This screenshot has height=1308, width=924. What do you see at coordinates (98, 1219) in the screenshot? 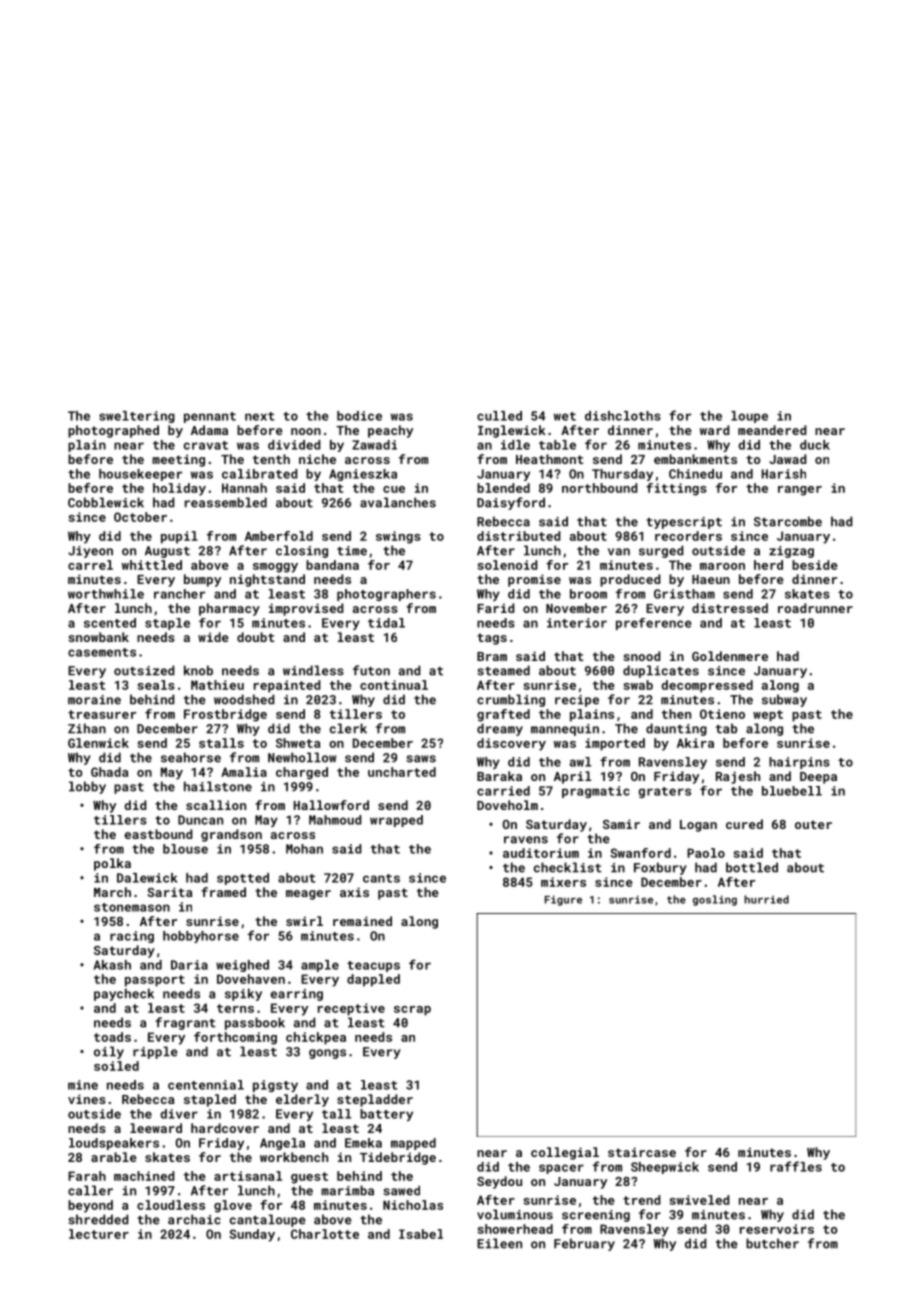
I see `shredded` at bounding box center [98, 1219].
